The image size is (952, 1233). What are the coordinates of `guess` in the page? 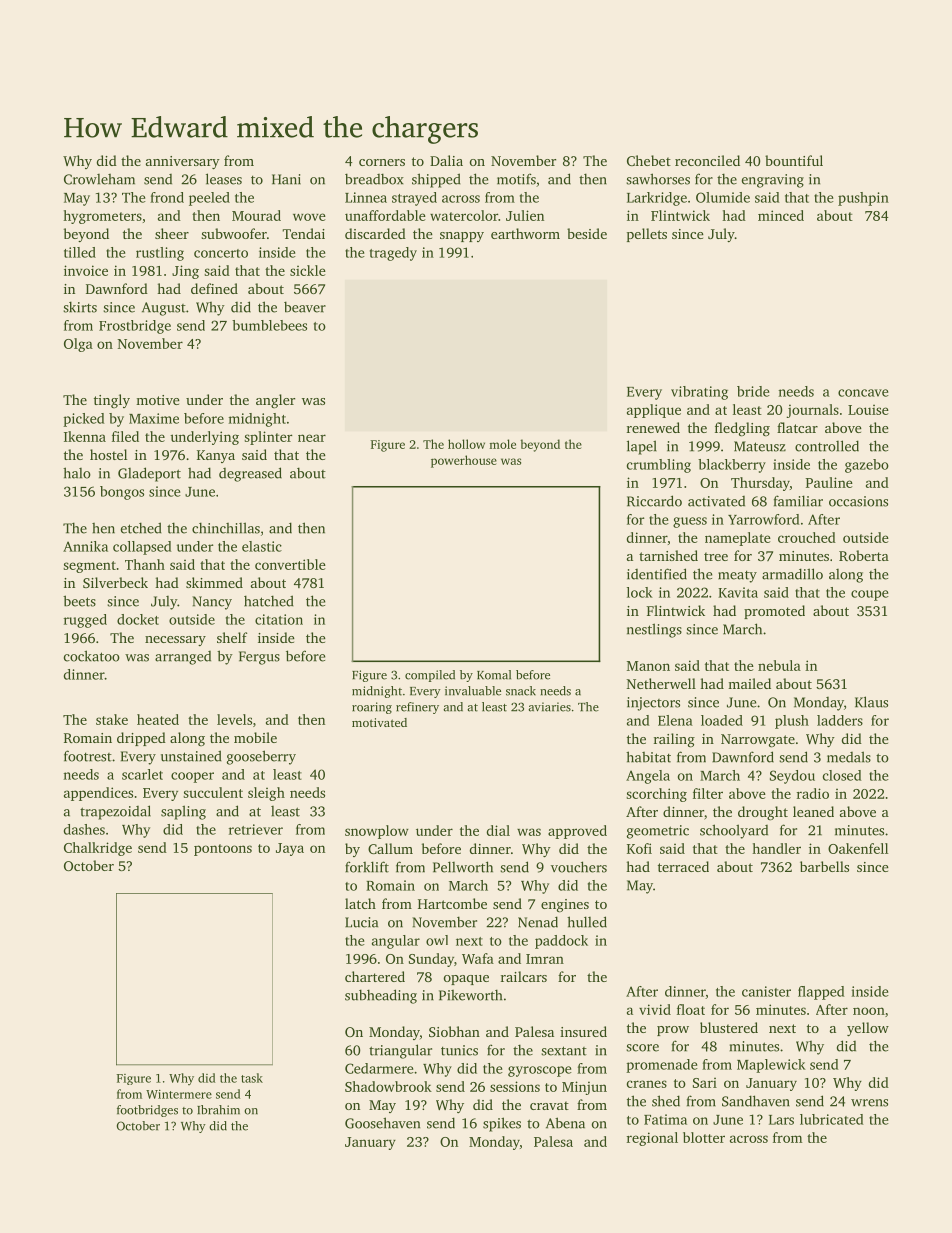 It's located at (690, 522).
